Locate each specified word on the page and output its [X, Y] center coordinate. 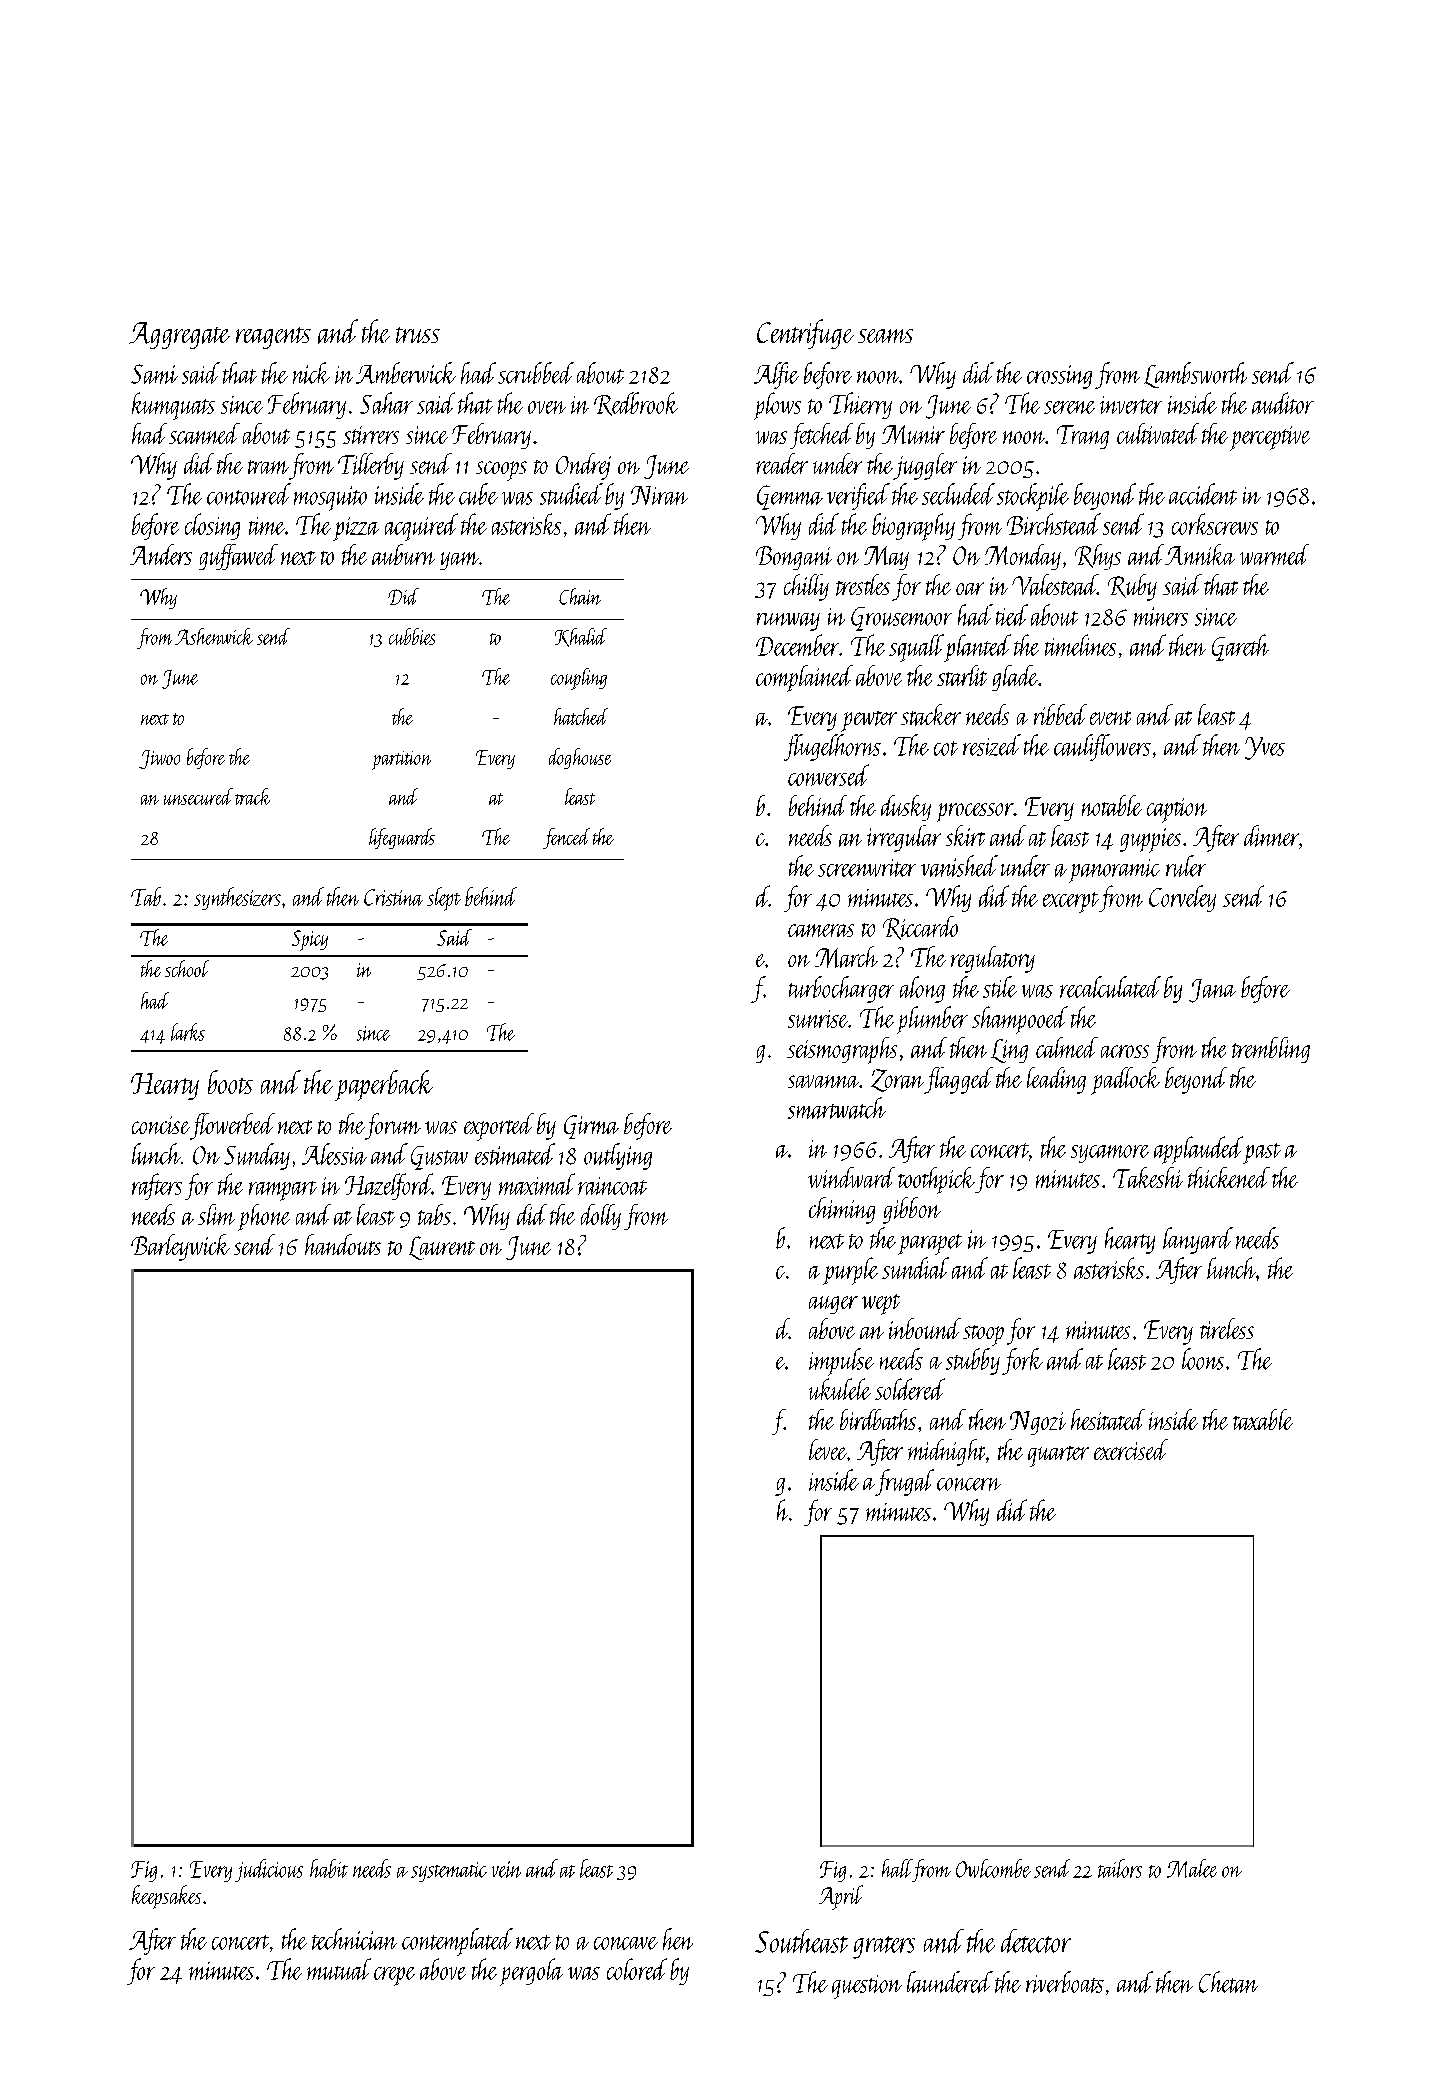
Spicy [310, 940]
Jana [1212, 991]
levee [828, 1449]
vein [506, 1869]
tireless [1227, 1328]
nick [311, 373]
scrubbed [536, 373]
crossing [1059, 377]
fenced [566, 838]
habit [329, 1868]
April [841, 1897]
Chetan [1228, 1982]
